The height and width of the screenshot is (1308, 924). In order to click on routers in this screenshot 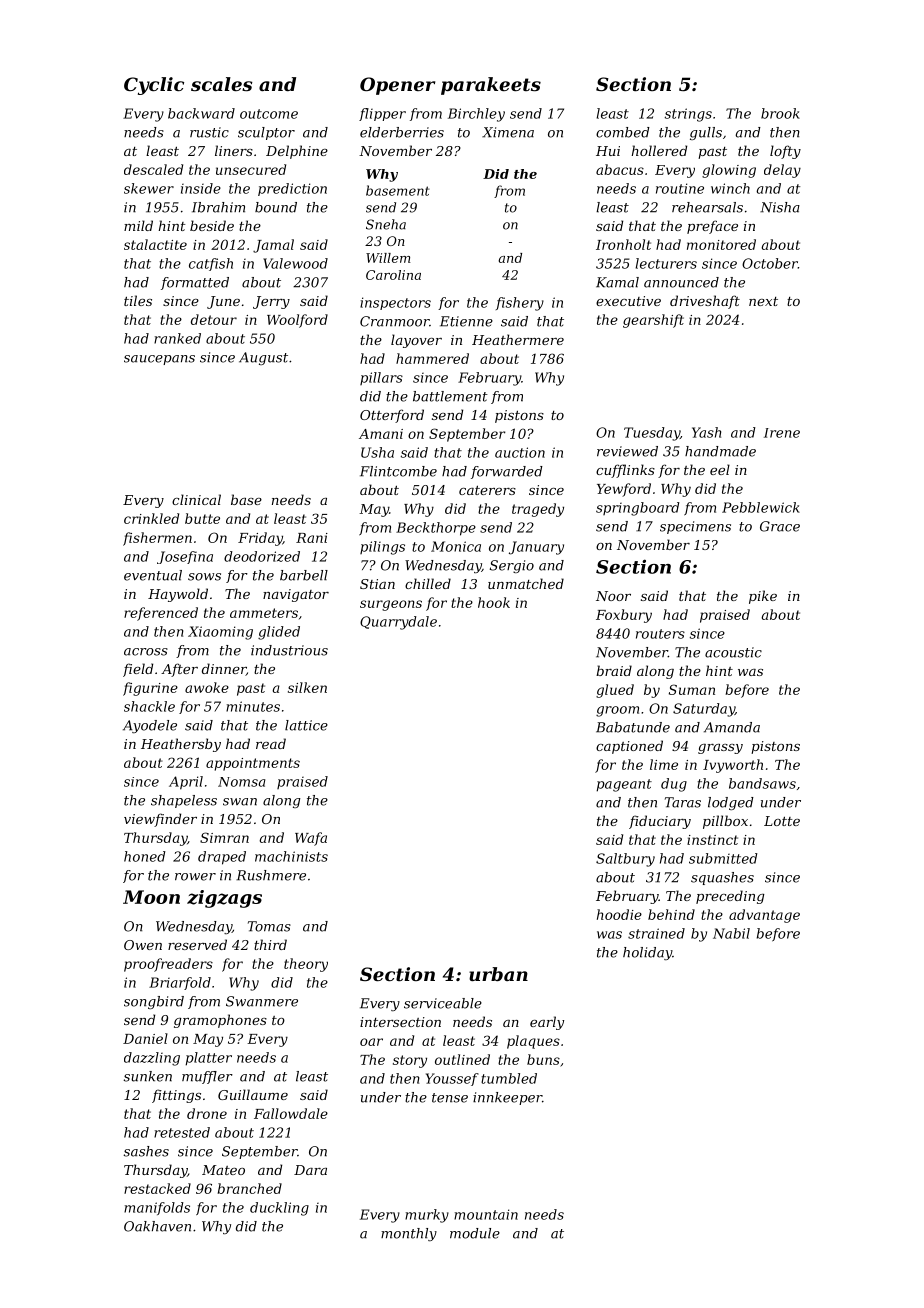, I will do `click(660, 634)`.
